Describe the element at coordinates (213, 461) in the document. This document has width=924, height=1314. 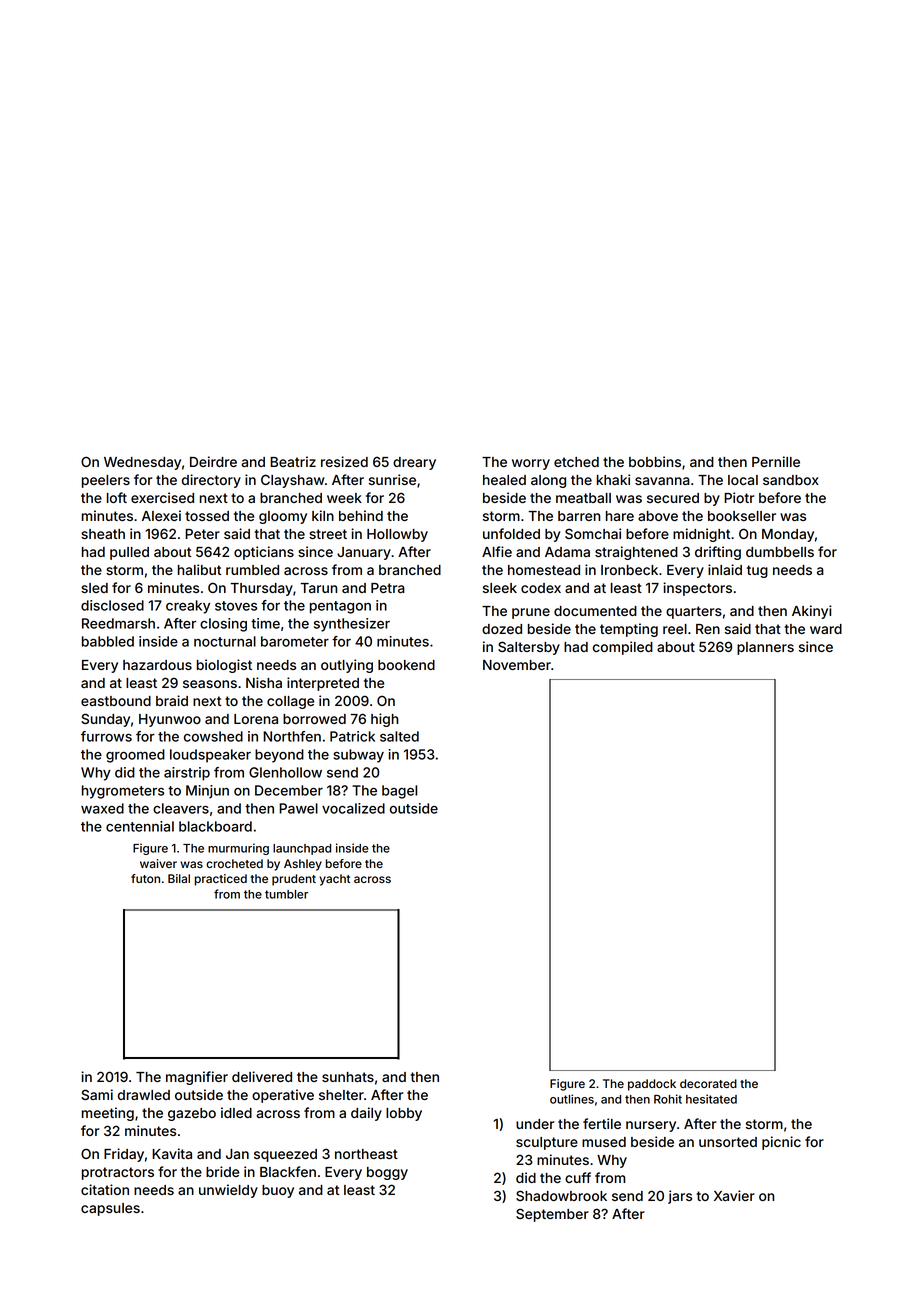
I see `Deirdre` at that location.
